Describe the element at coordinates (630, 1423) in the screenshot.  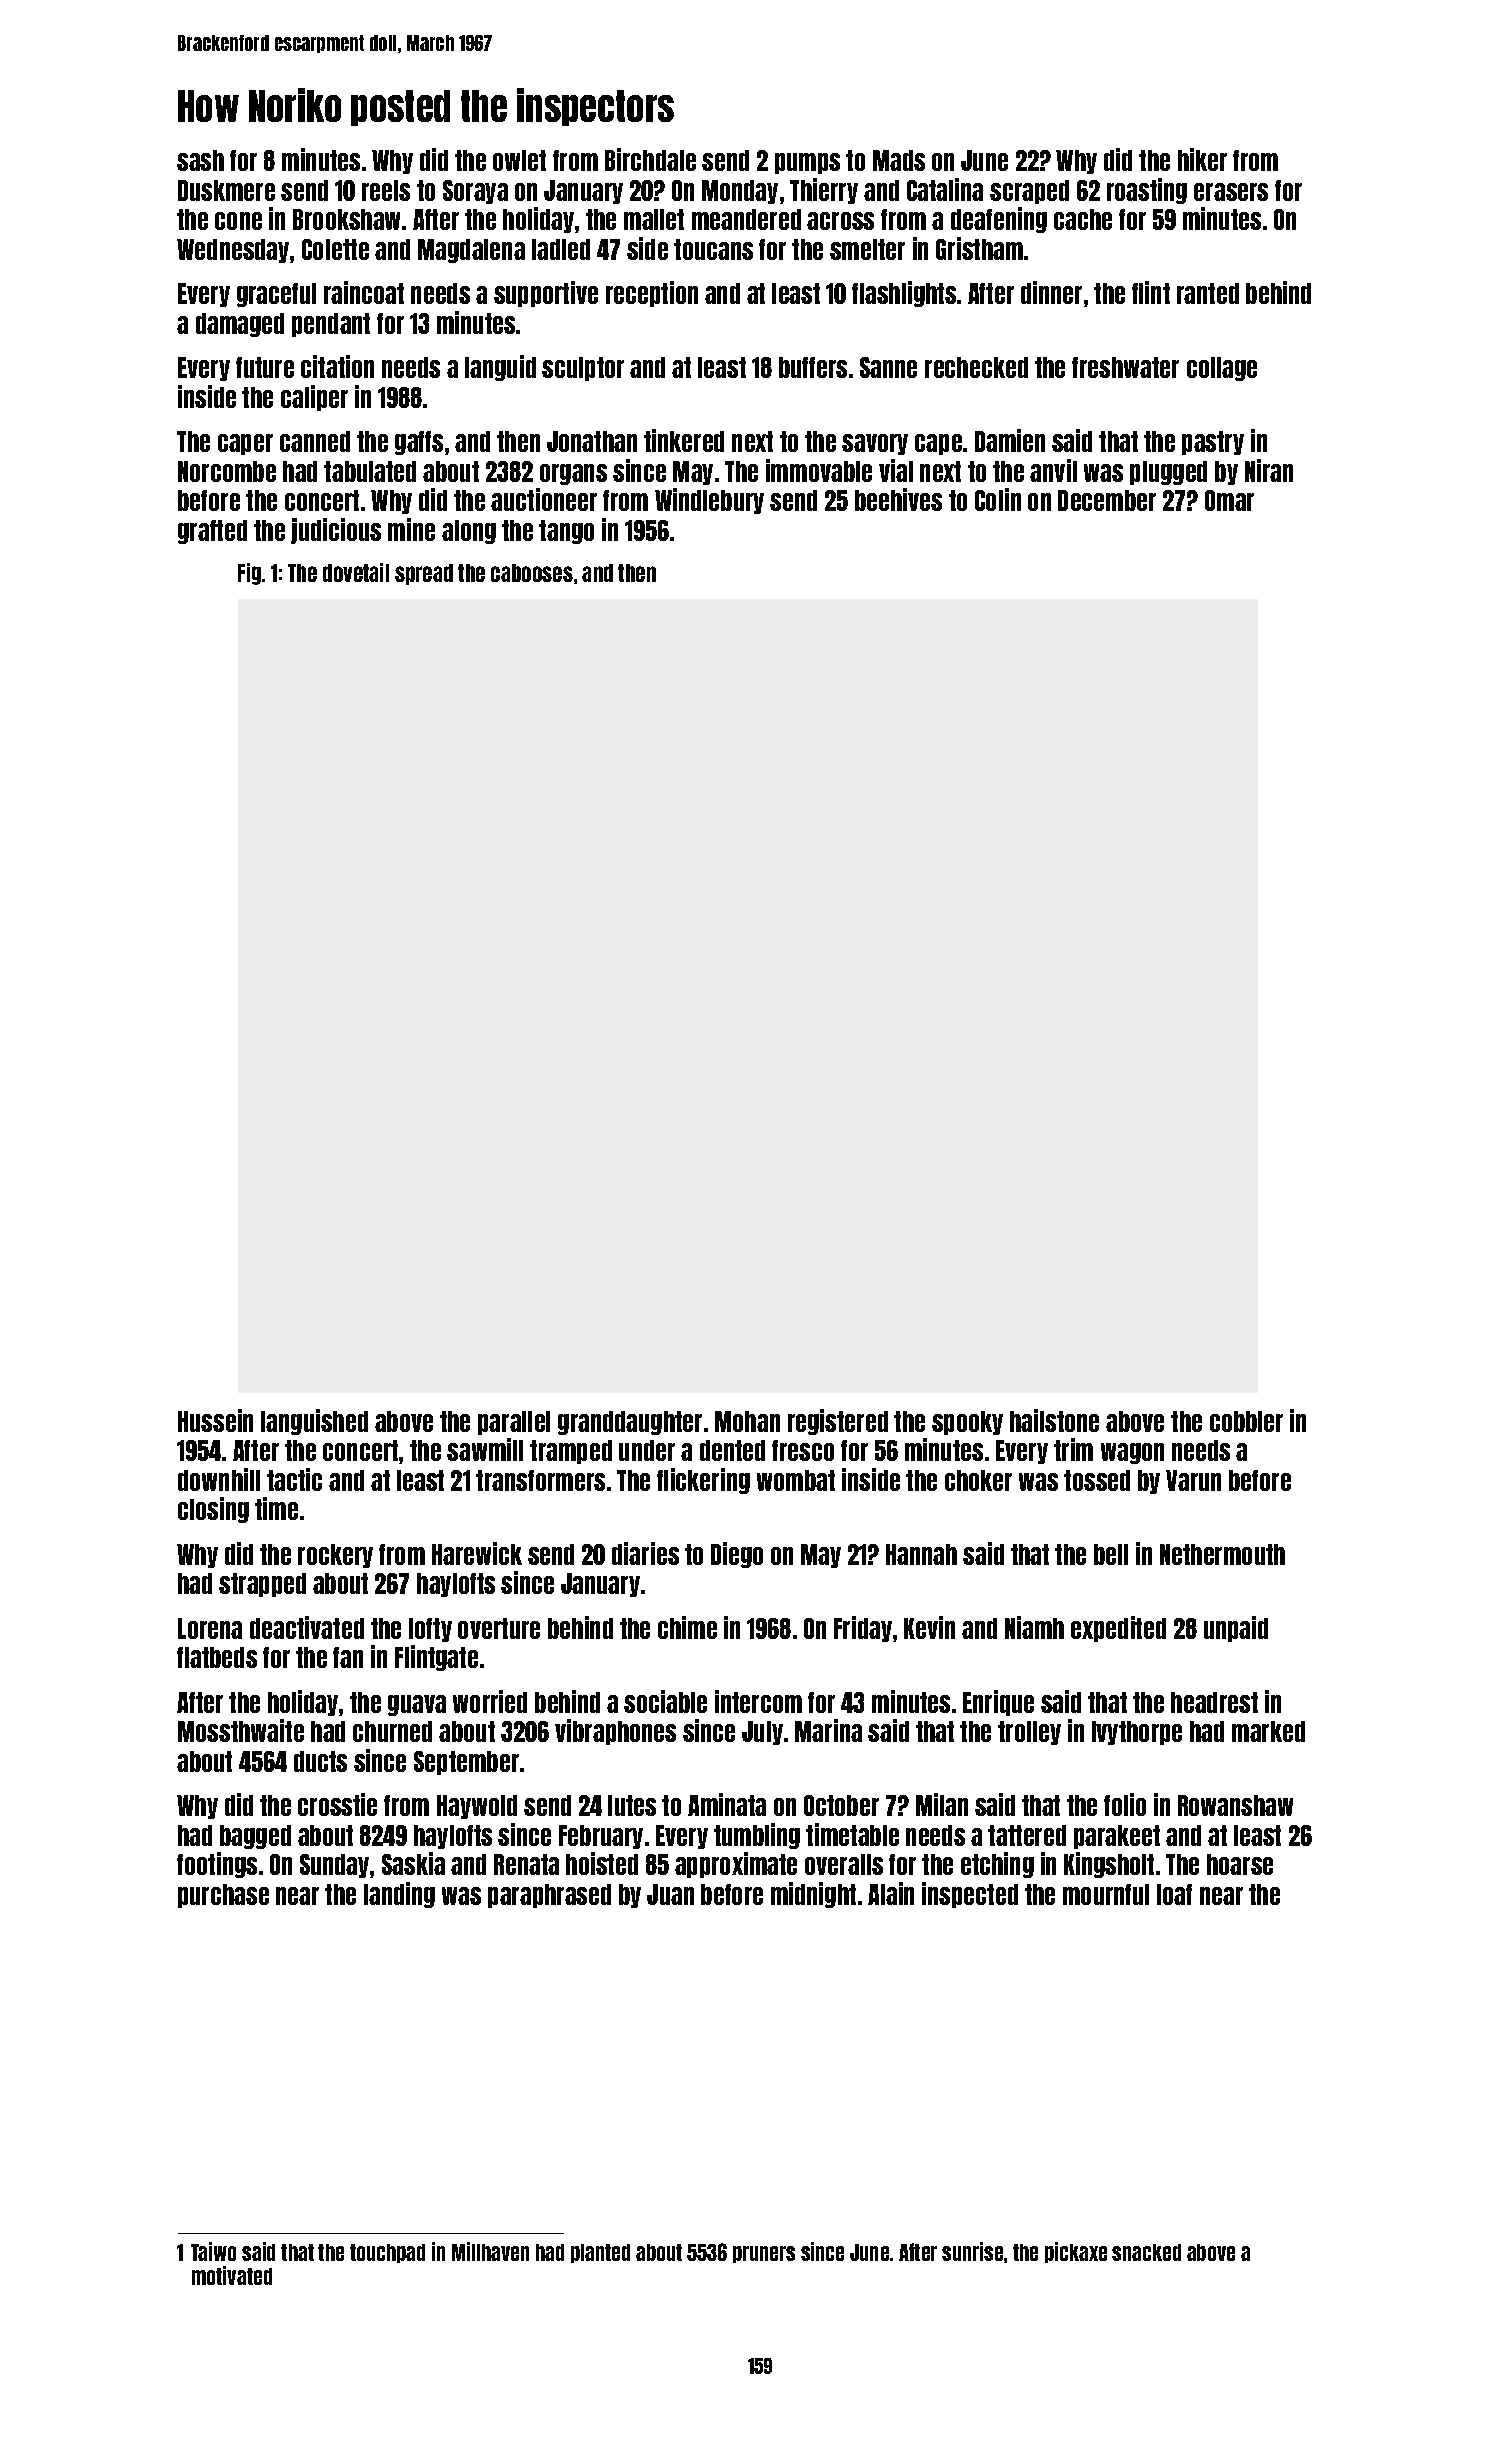
I see `granddaughter` at that location.
